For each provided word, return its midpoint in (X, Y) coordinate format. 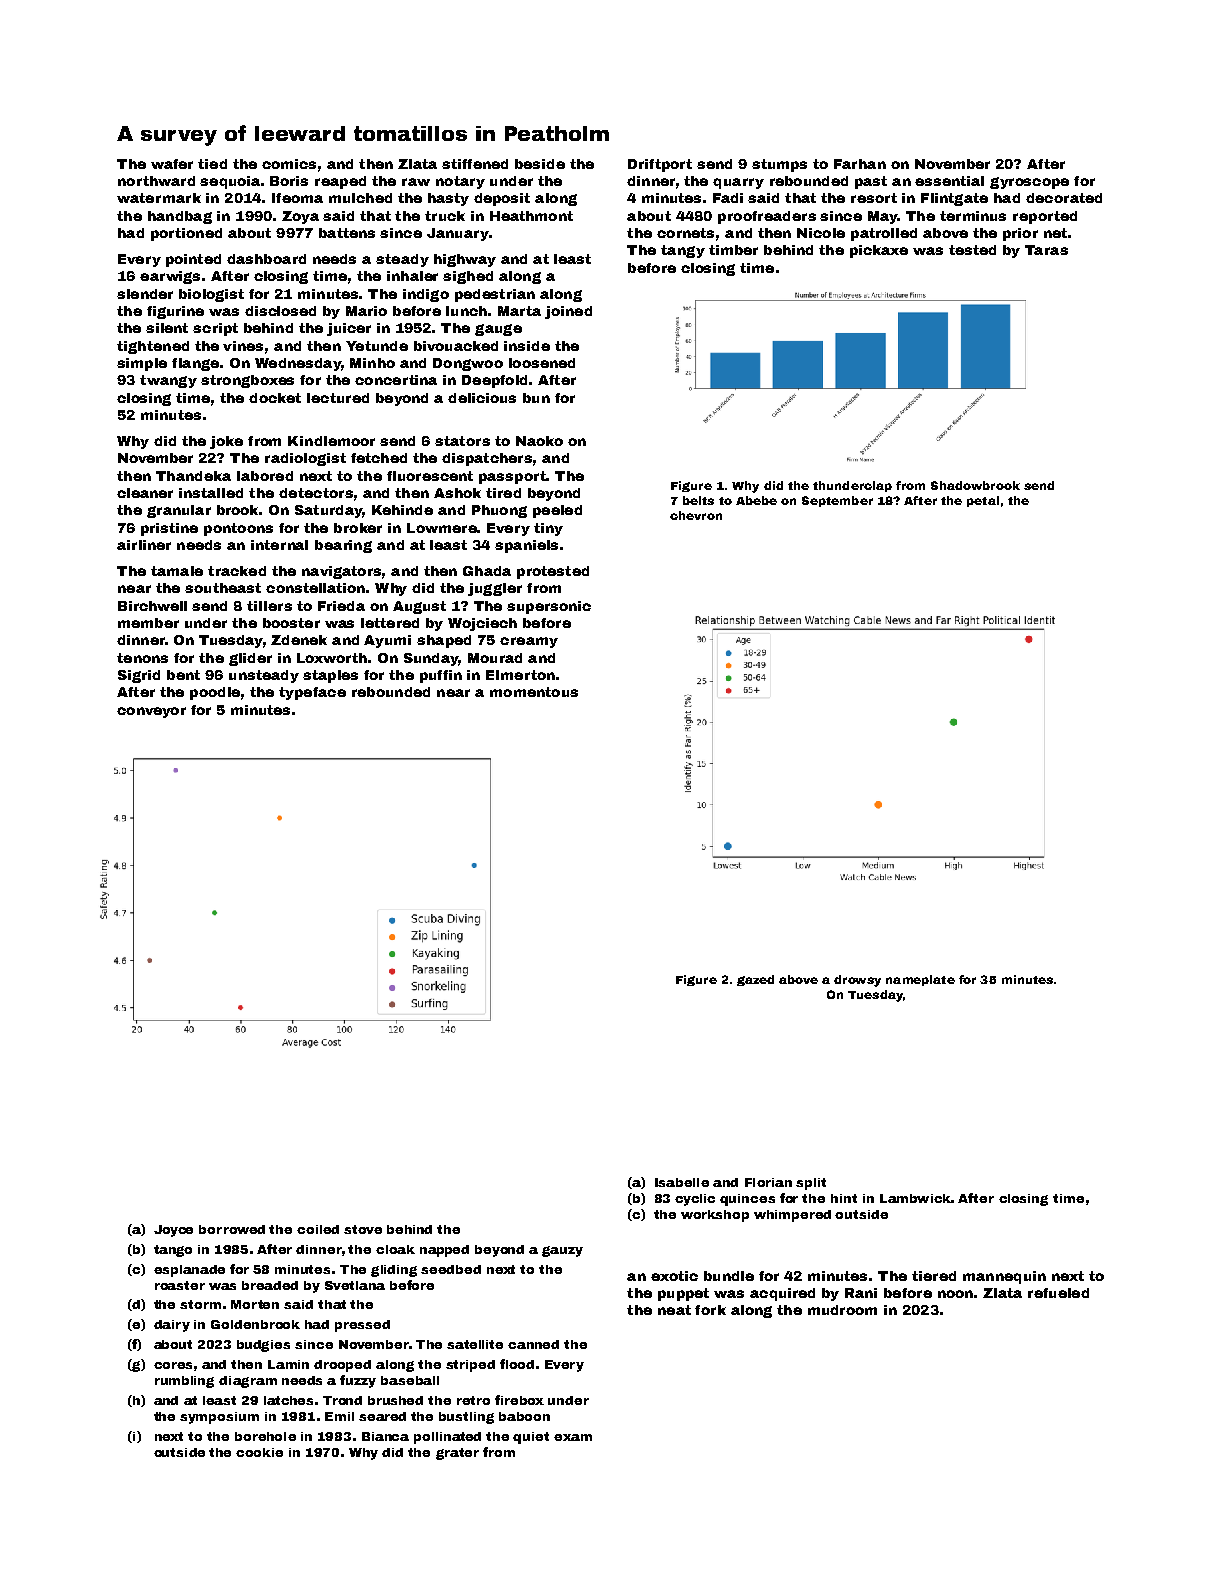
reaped (340, 182)
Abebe (756, 500)
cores (173, 1365)
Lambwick (915, 1198)
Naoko (539, 441)
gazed (755, 980)
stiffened (475, 164)
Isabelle (682, 1182)
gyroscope (1029, 183)
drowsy (857, 981)
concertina (396, 380)
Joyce (173, 1231)
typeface (312, 693)
